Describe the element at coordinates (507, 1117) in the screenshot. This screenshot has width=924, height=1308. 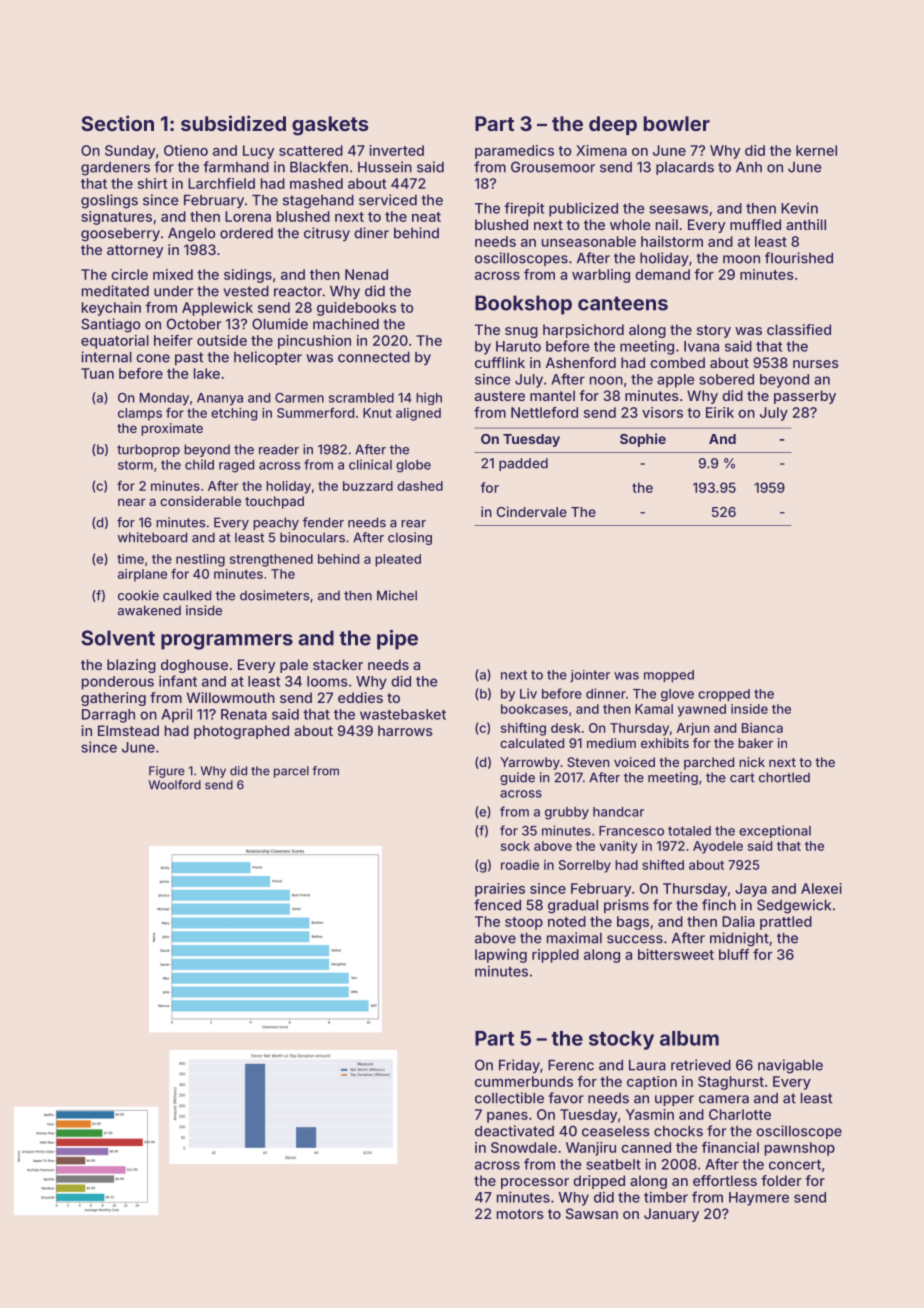
I see `panes` at that location.
